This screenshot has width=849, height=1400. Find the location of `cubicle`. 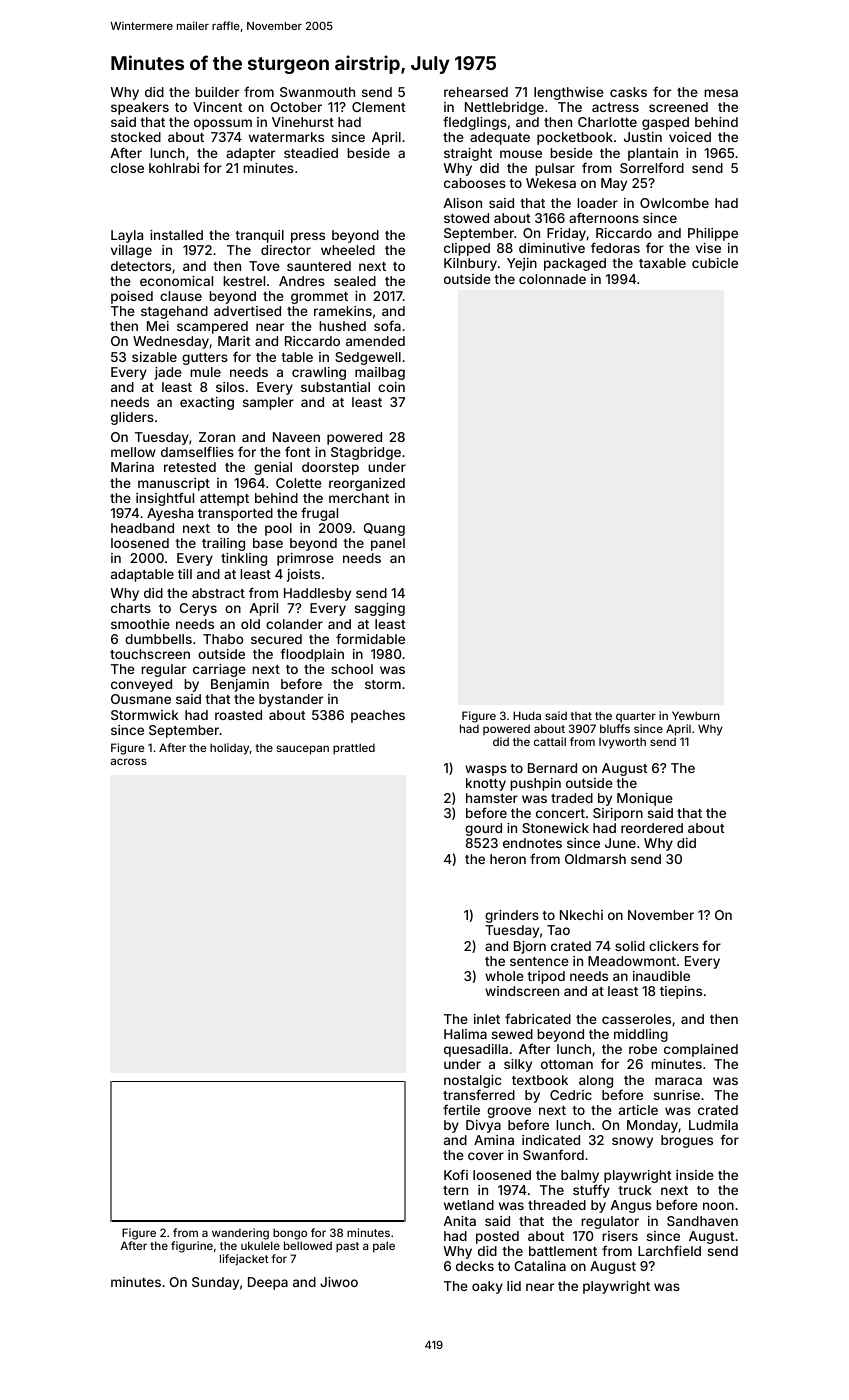

cubicle is located at coordinates (715, 263).
